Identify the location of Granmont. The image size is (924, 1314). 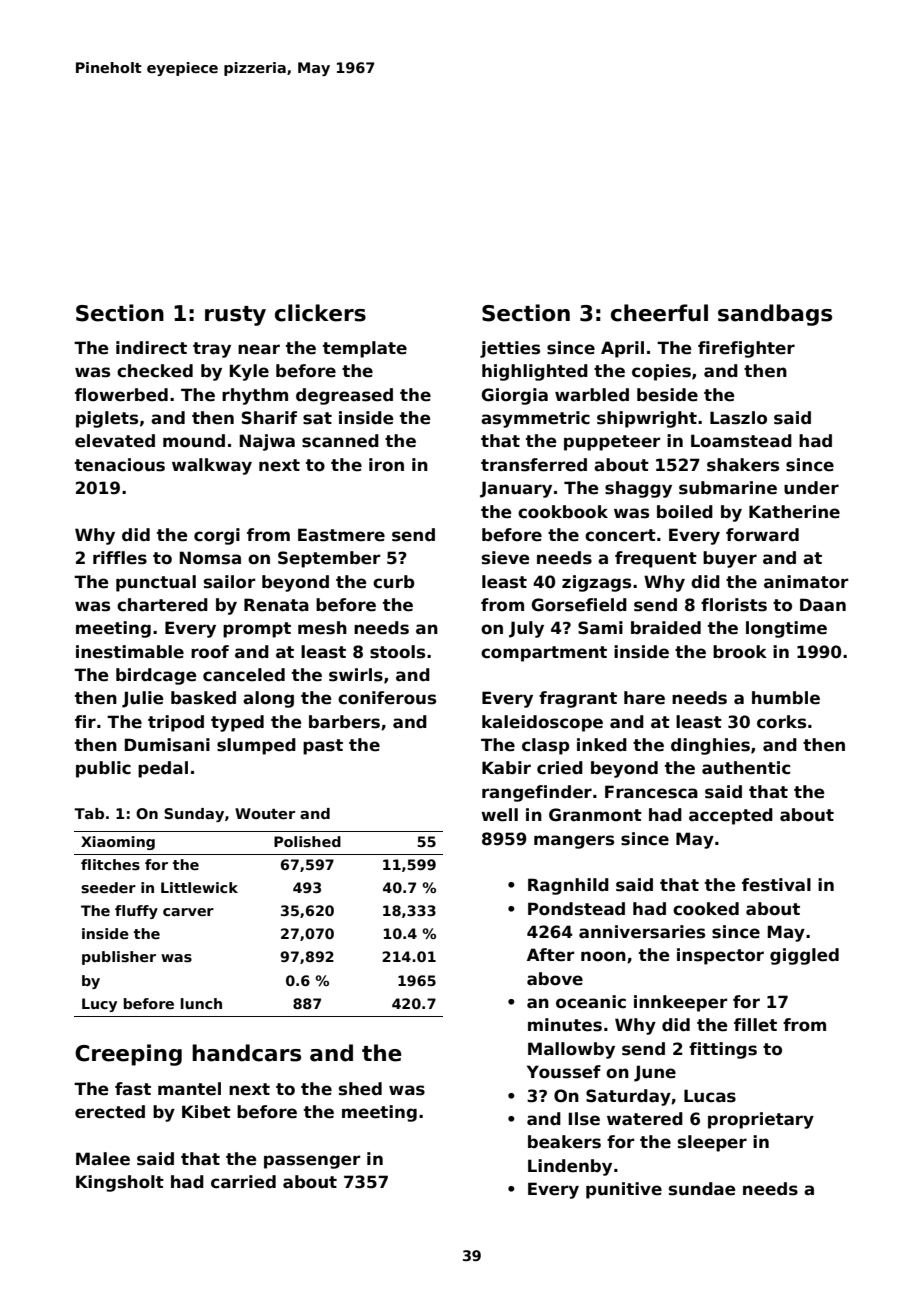
(595, 815).
